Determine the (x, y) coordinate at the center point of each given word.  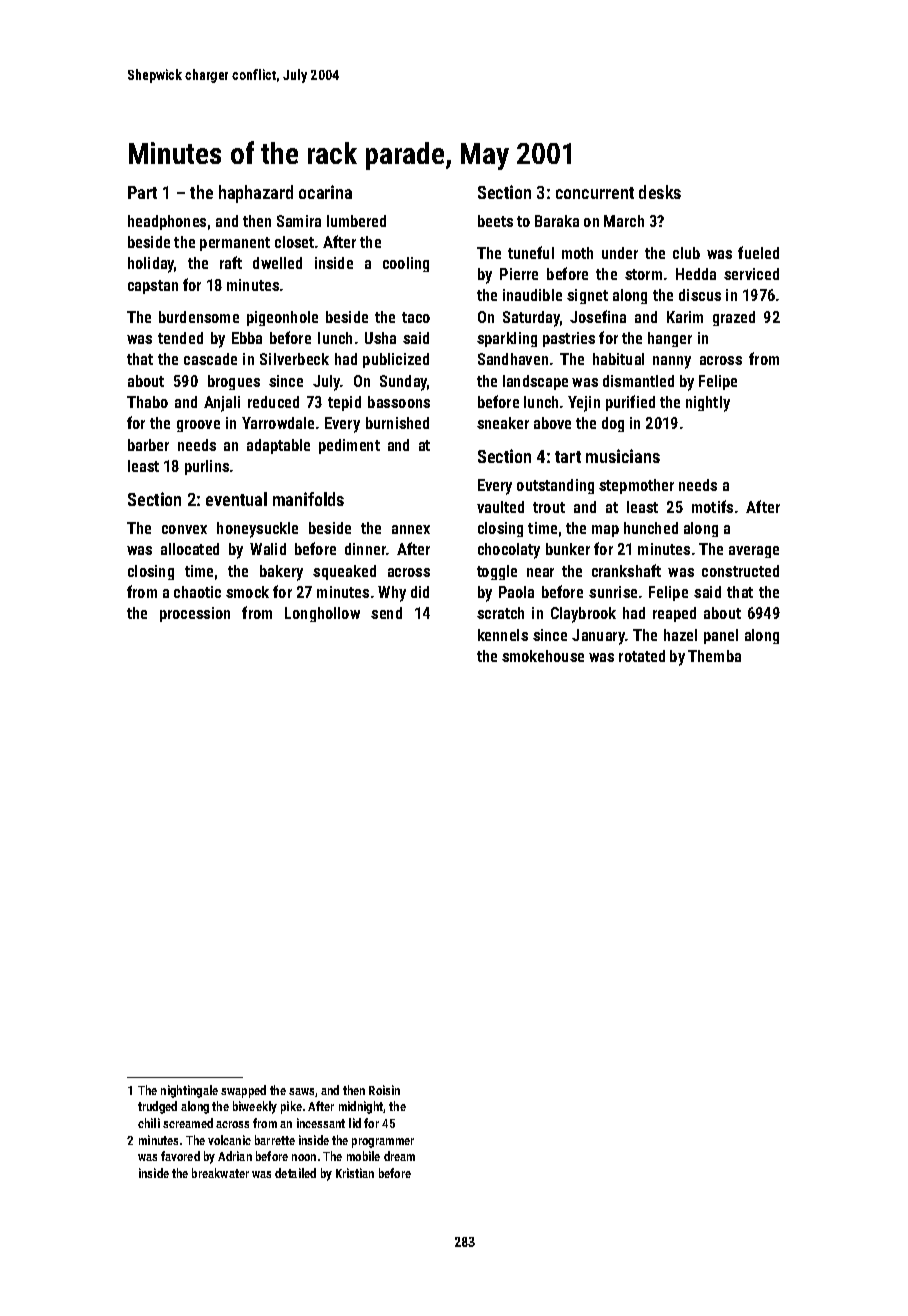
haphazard (256, 194)
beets (495, 221)
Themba (714, 656)
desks (660, 192)
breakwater (220, 1173)
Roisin (384, 1090)
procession (195, 614)
